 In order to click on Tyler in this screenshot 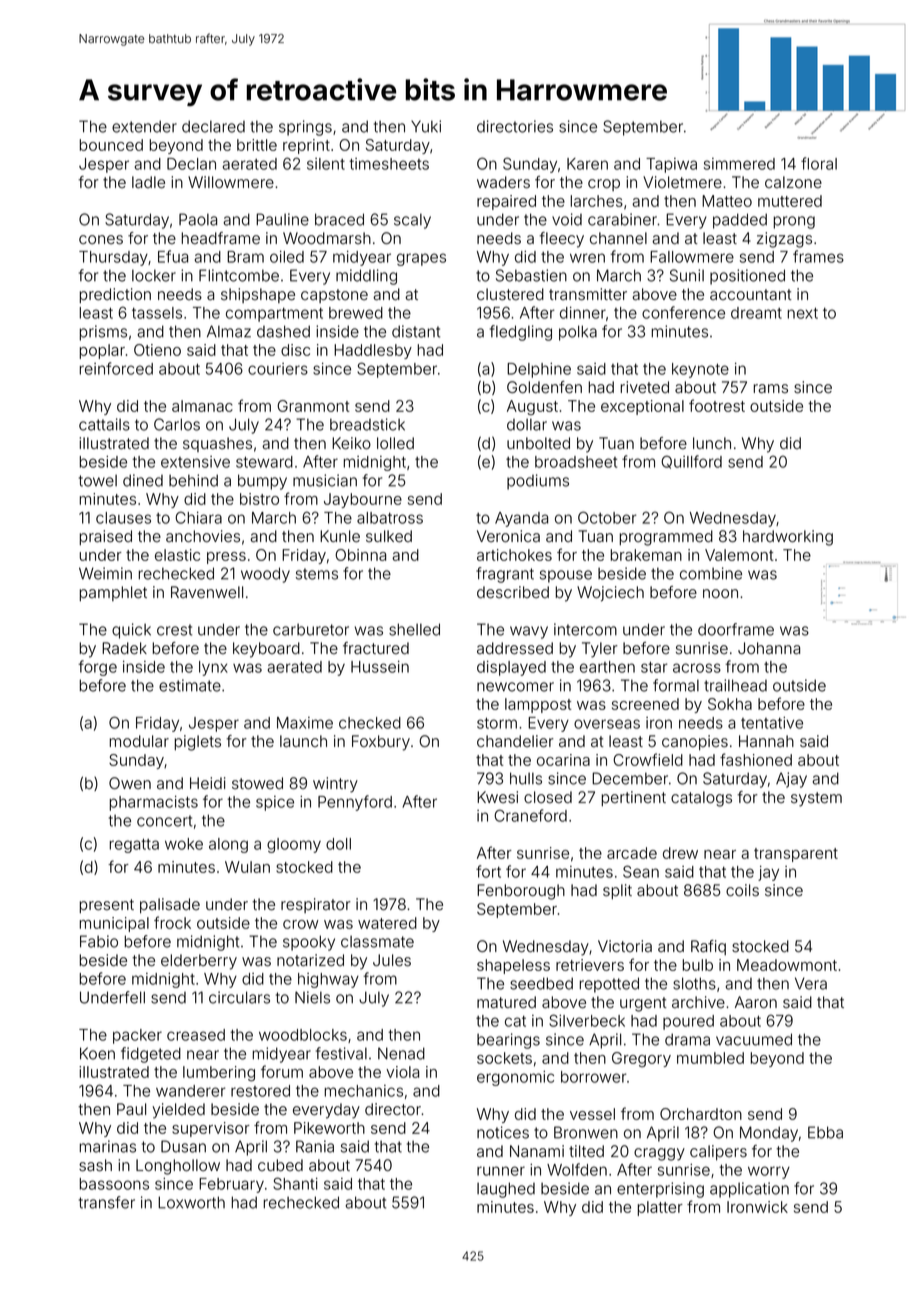, I will do `click(600, 650)`.
